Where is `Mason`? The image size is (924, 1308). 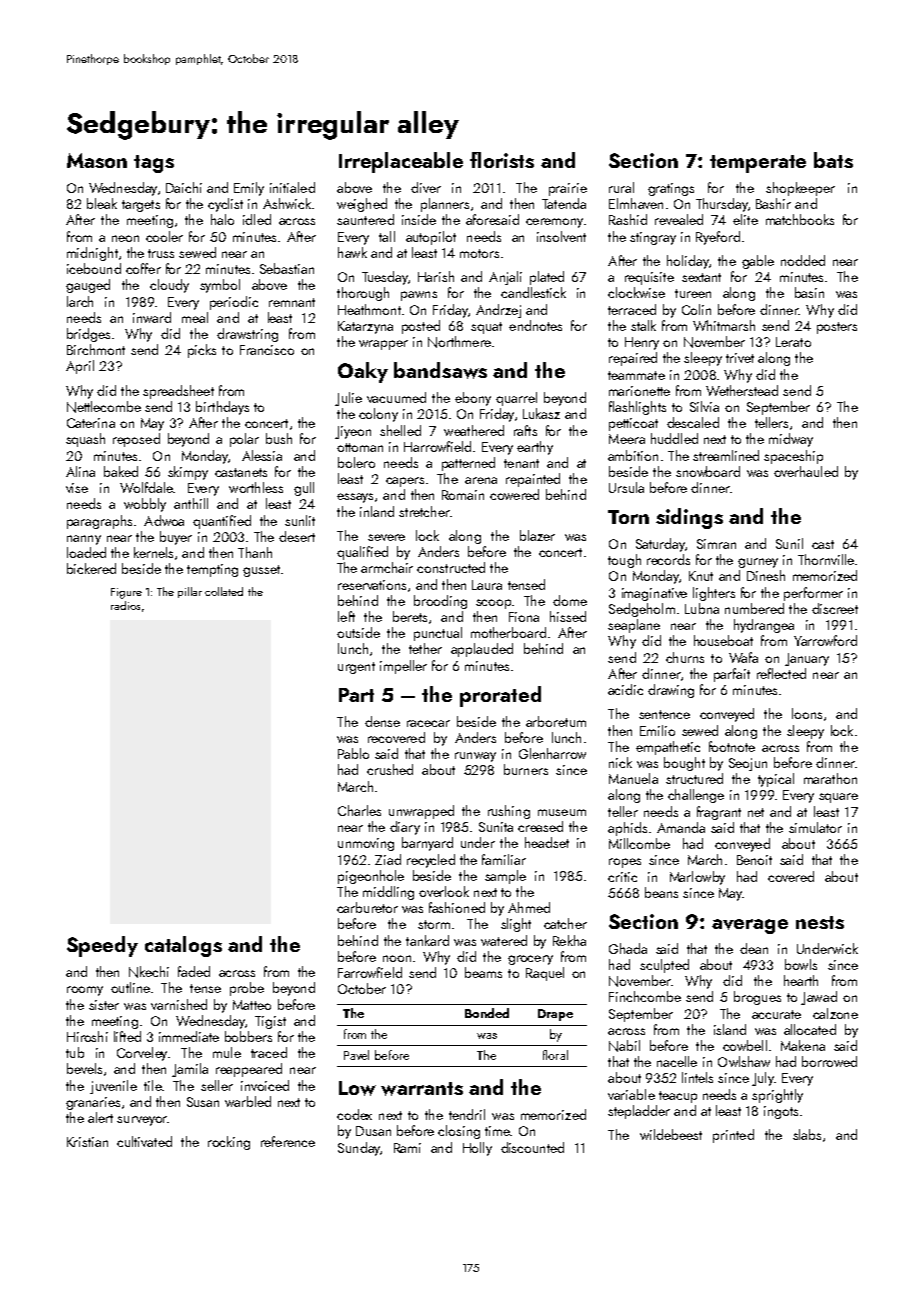
Mason is located at coordinates (97, 160).
